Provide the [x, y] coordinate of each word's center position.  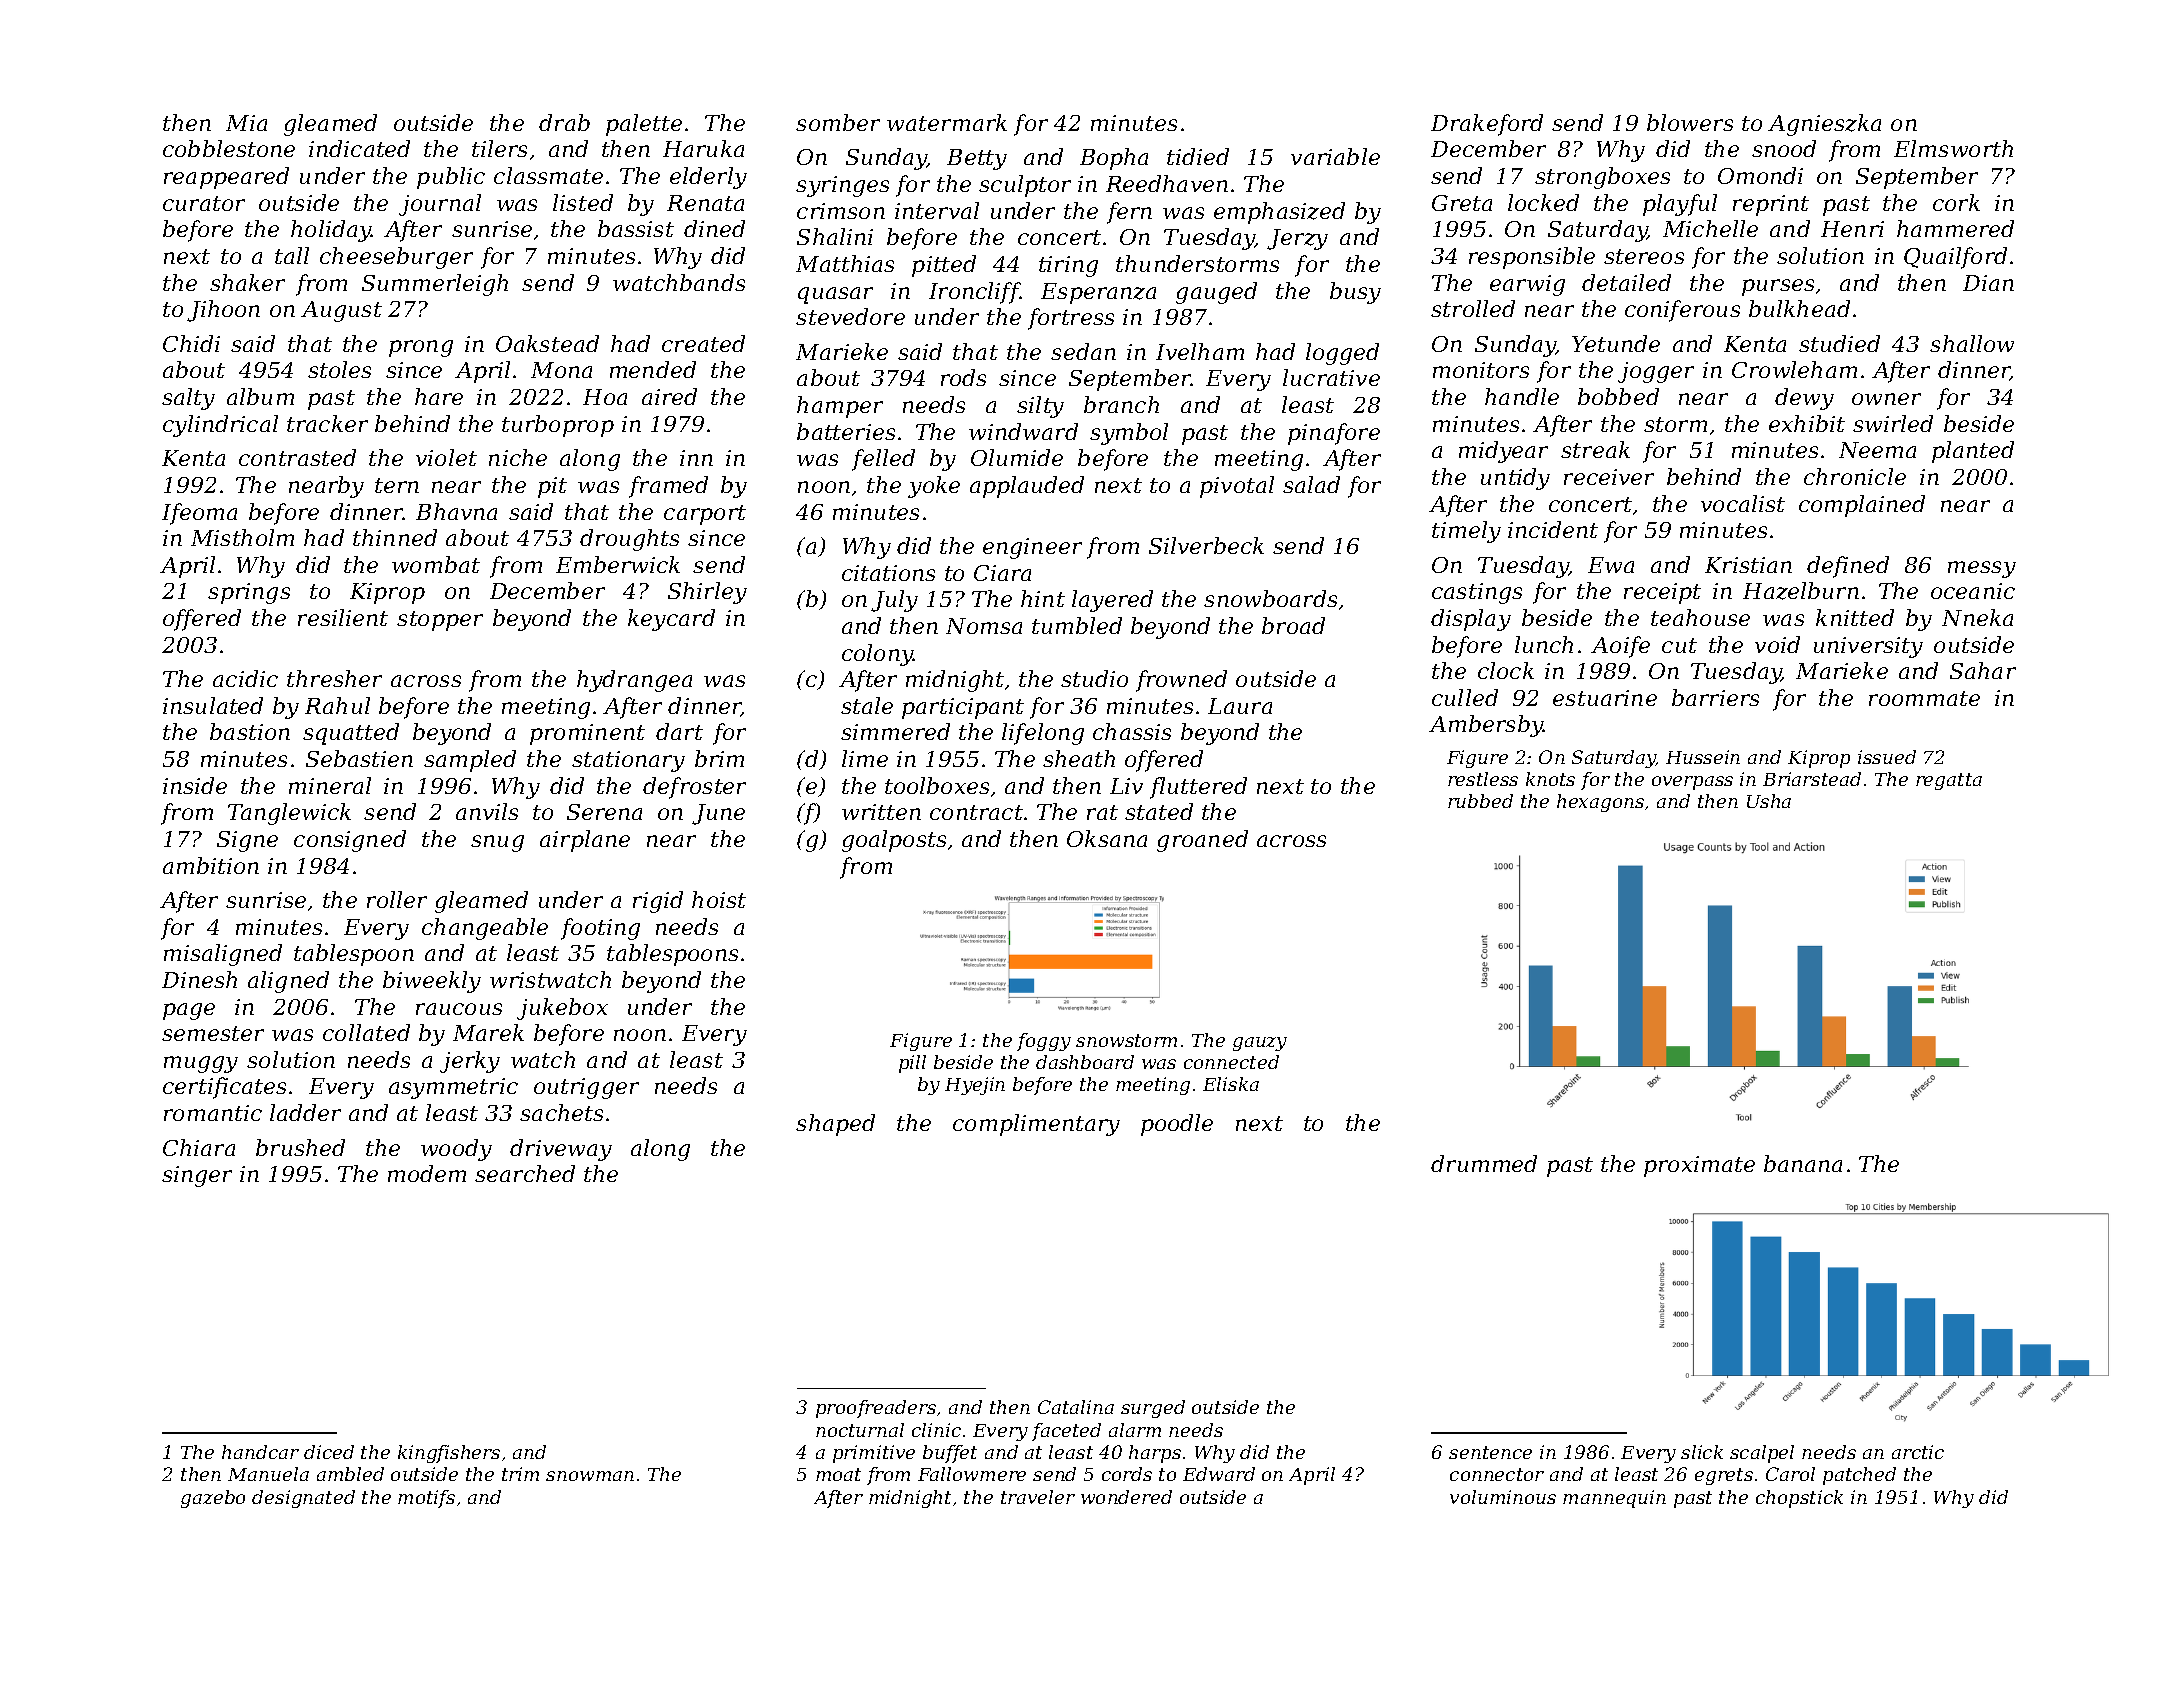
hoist [719, 899]
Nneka [1977, 617]
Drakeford [1487, 125]
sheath [1079, 758]
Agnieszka [1824, 125]
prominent [587, 734]
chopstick [1799, 1499]
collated [366, 1032]
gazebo [213, 1499]
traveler [1038, 1497]
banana [1803, 1163]
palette [644, 125]
